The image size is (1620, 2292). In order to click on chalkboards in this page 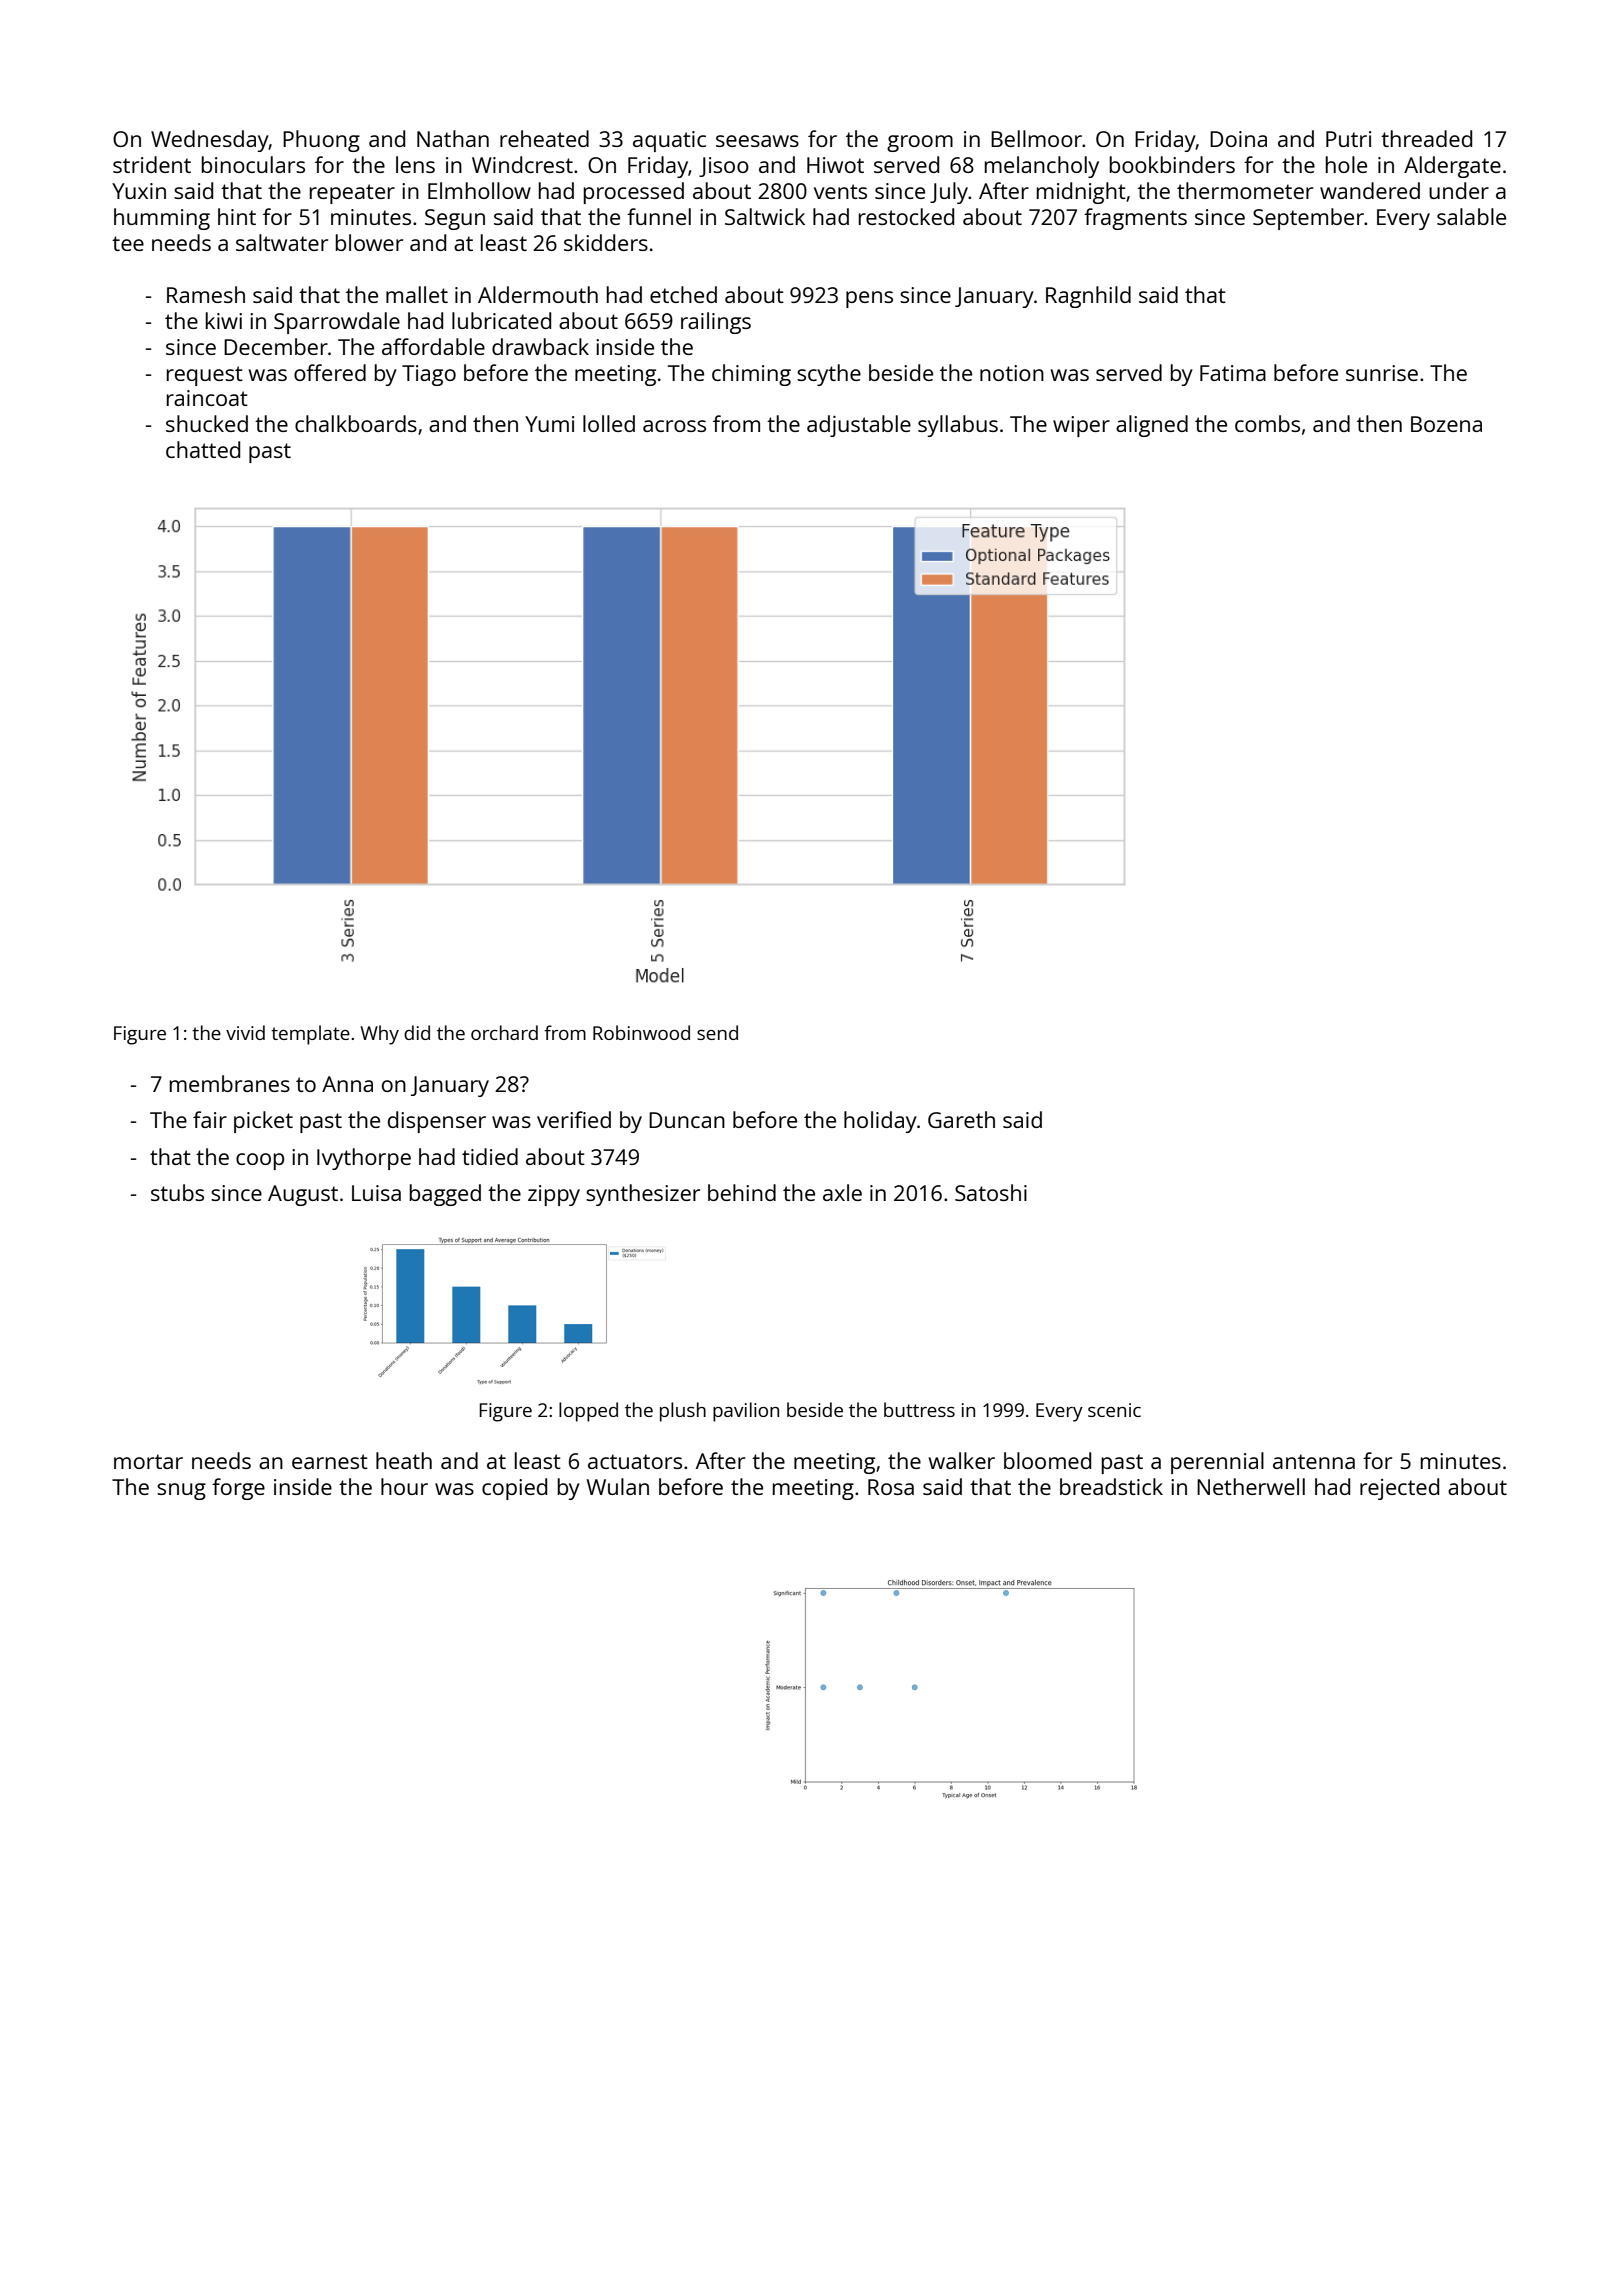, I will do `click(356, 423)`.
